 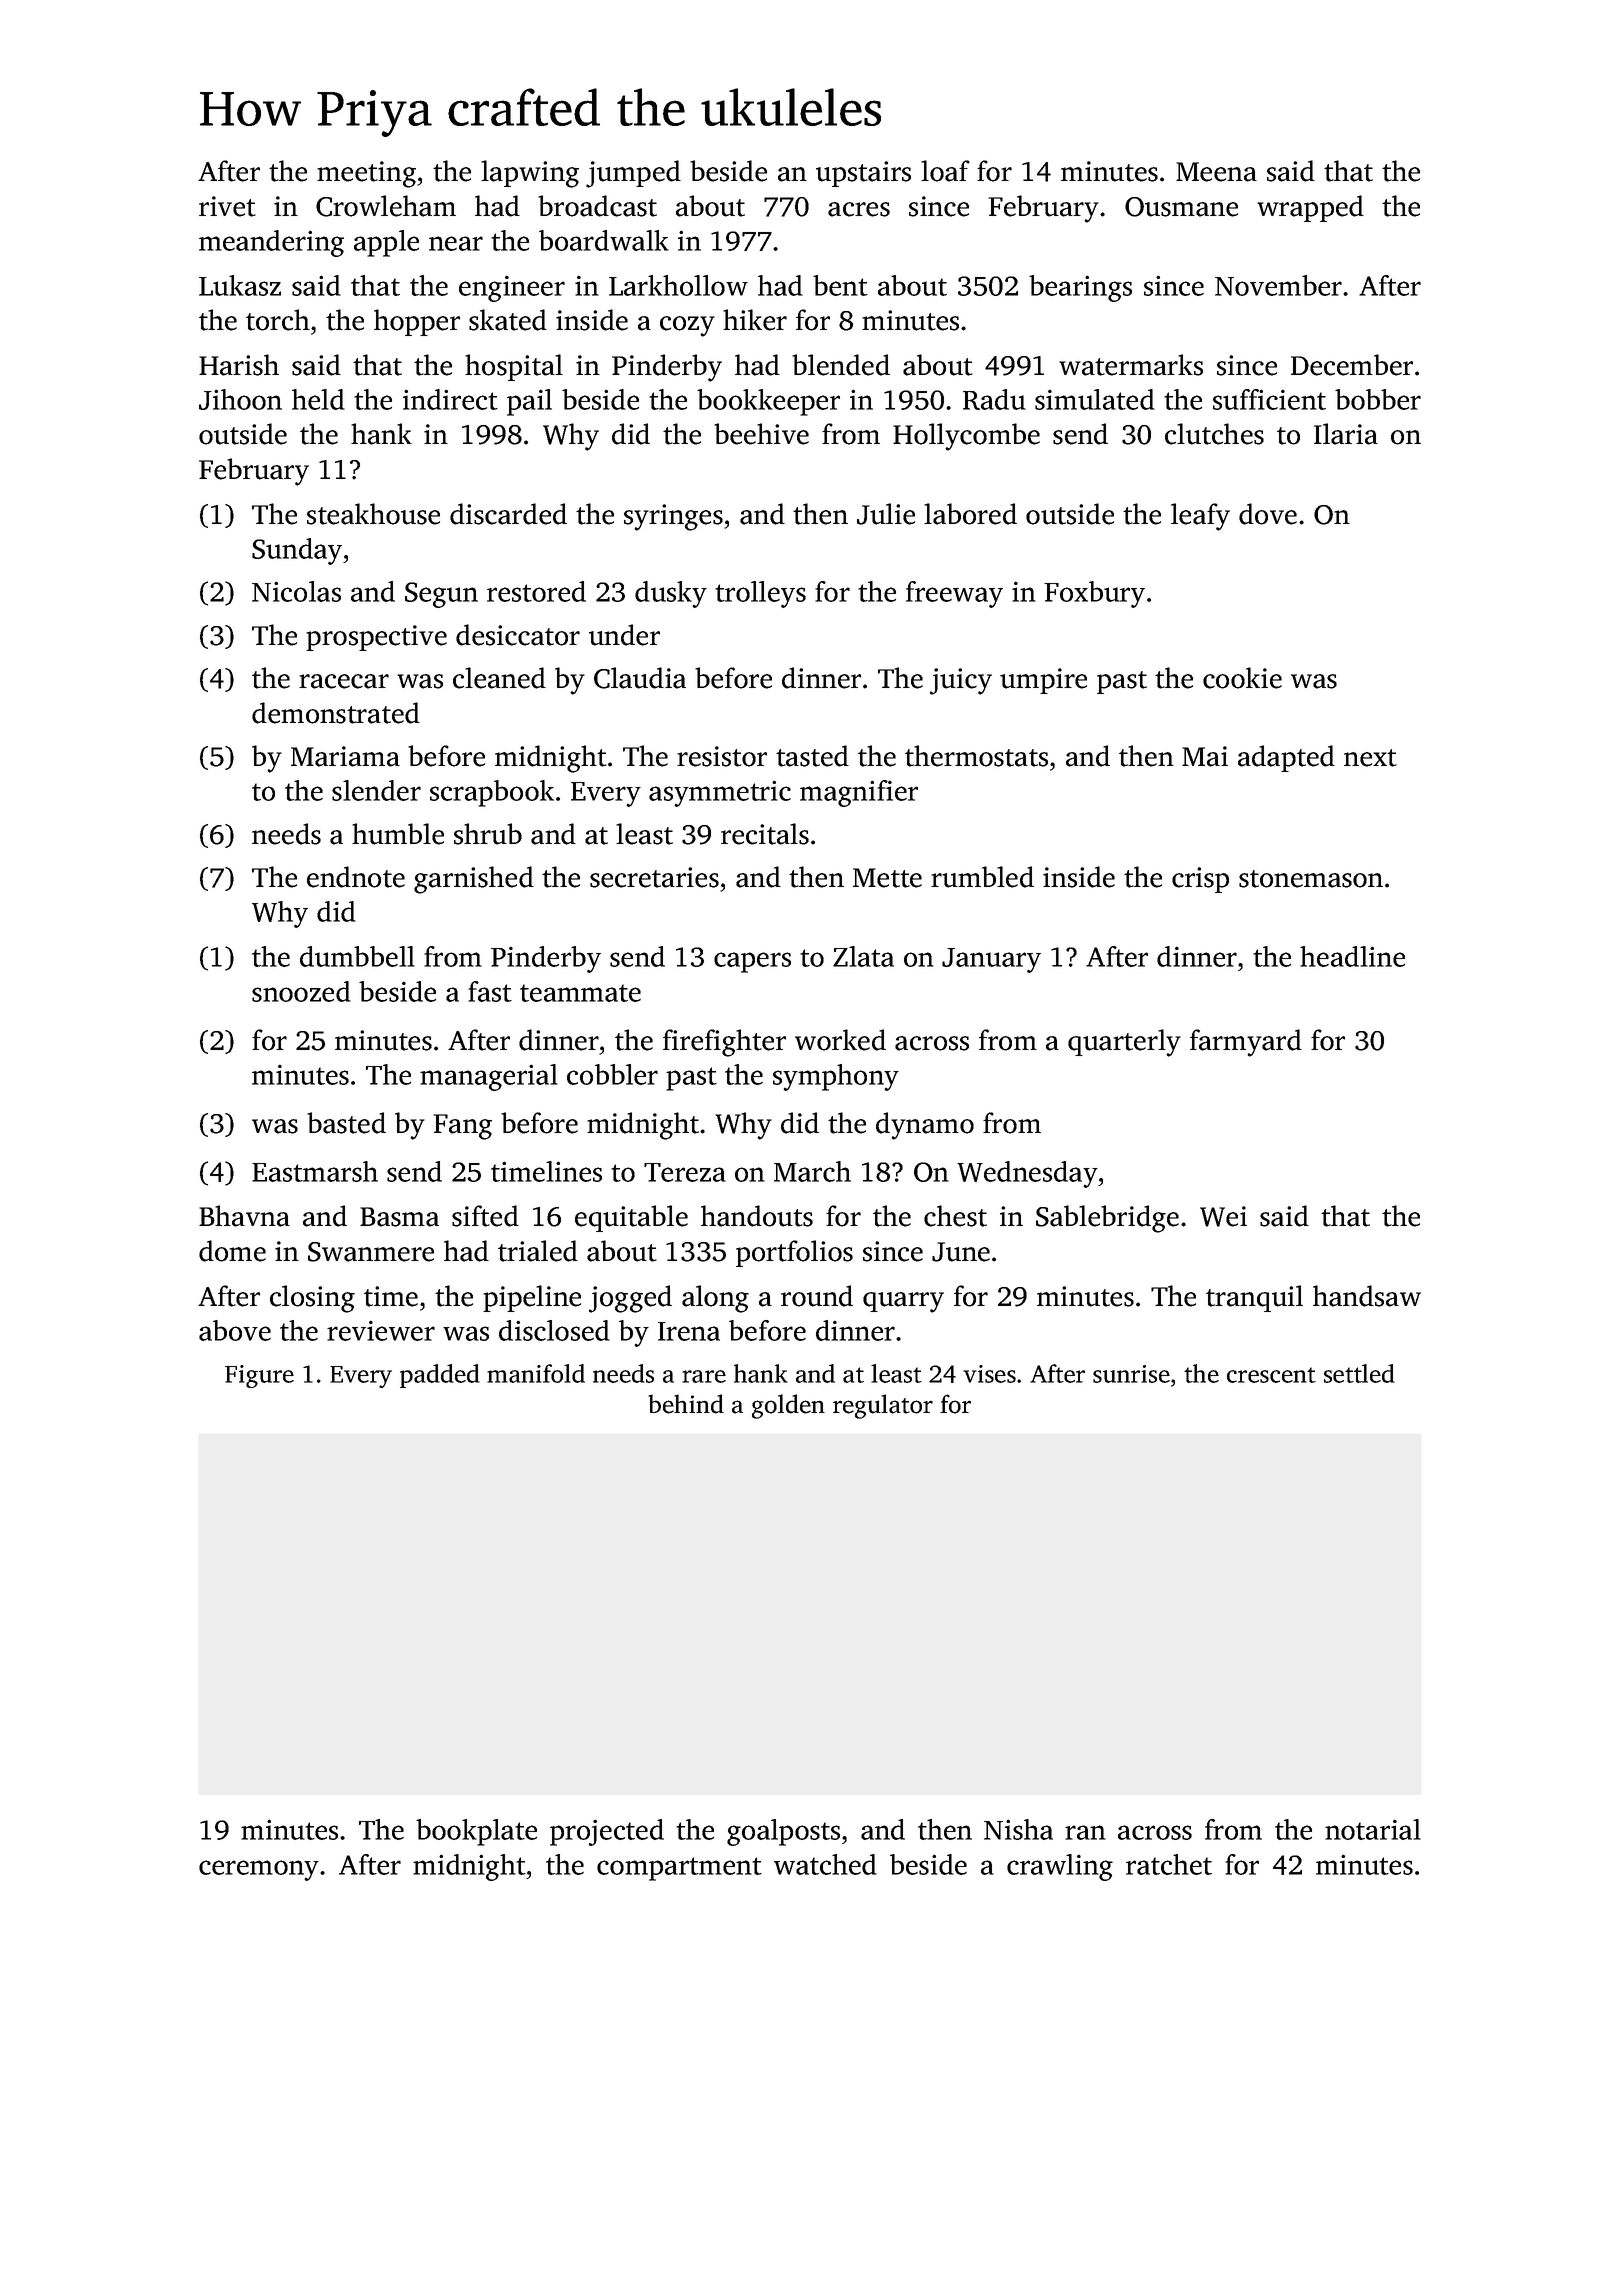 I want to click on beehive, so click(x=761, y=434).
